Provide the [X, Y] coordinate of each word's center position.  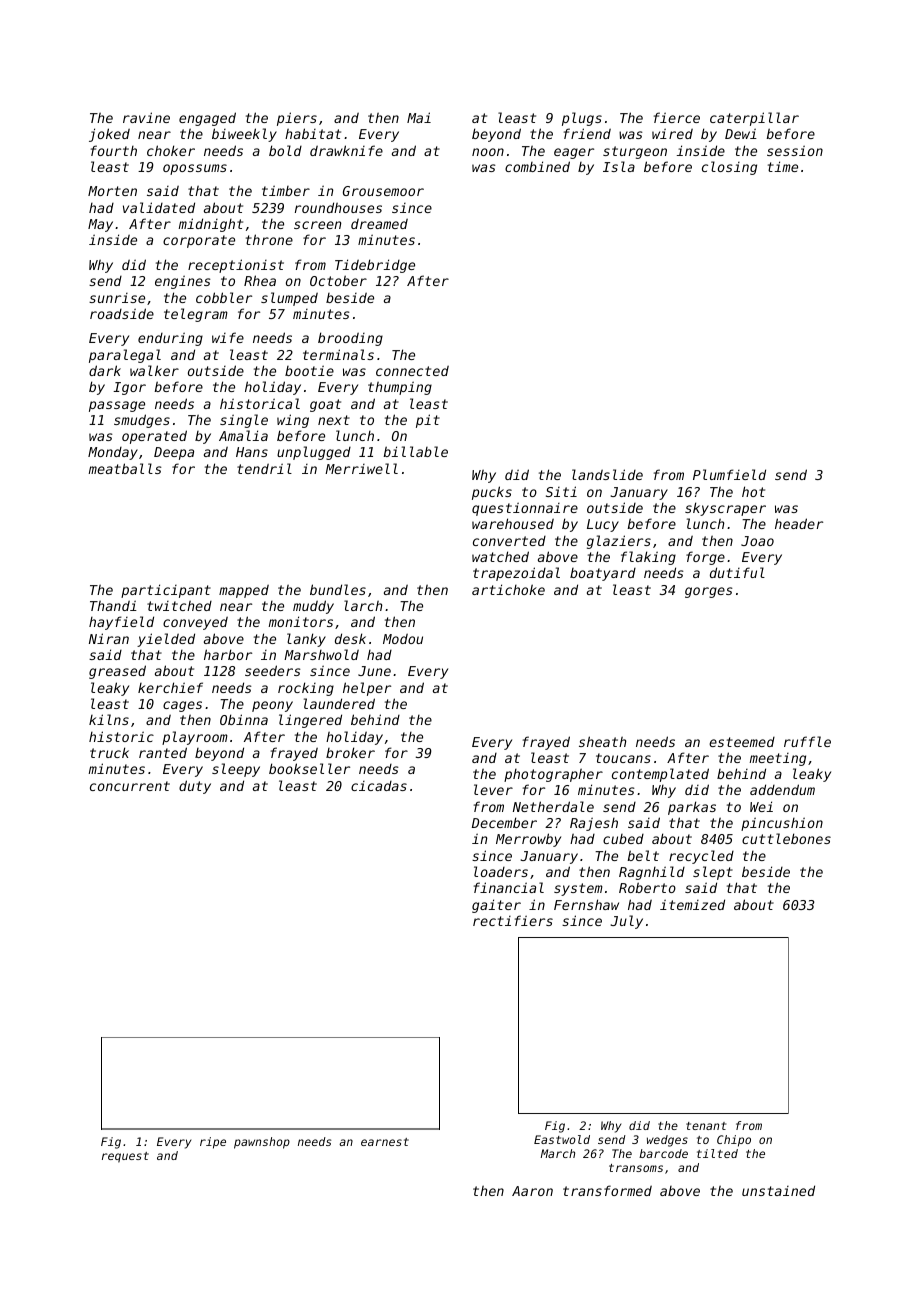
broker [350, 752]
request [125, 1157]
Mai [419, 117]
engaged [207, 119]
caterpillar [754, 119]
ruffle [807, 741]
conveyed [195, 623]
